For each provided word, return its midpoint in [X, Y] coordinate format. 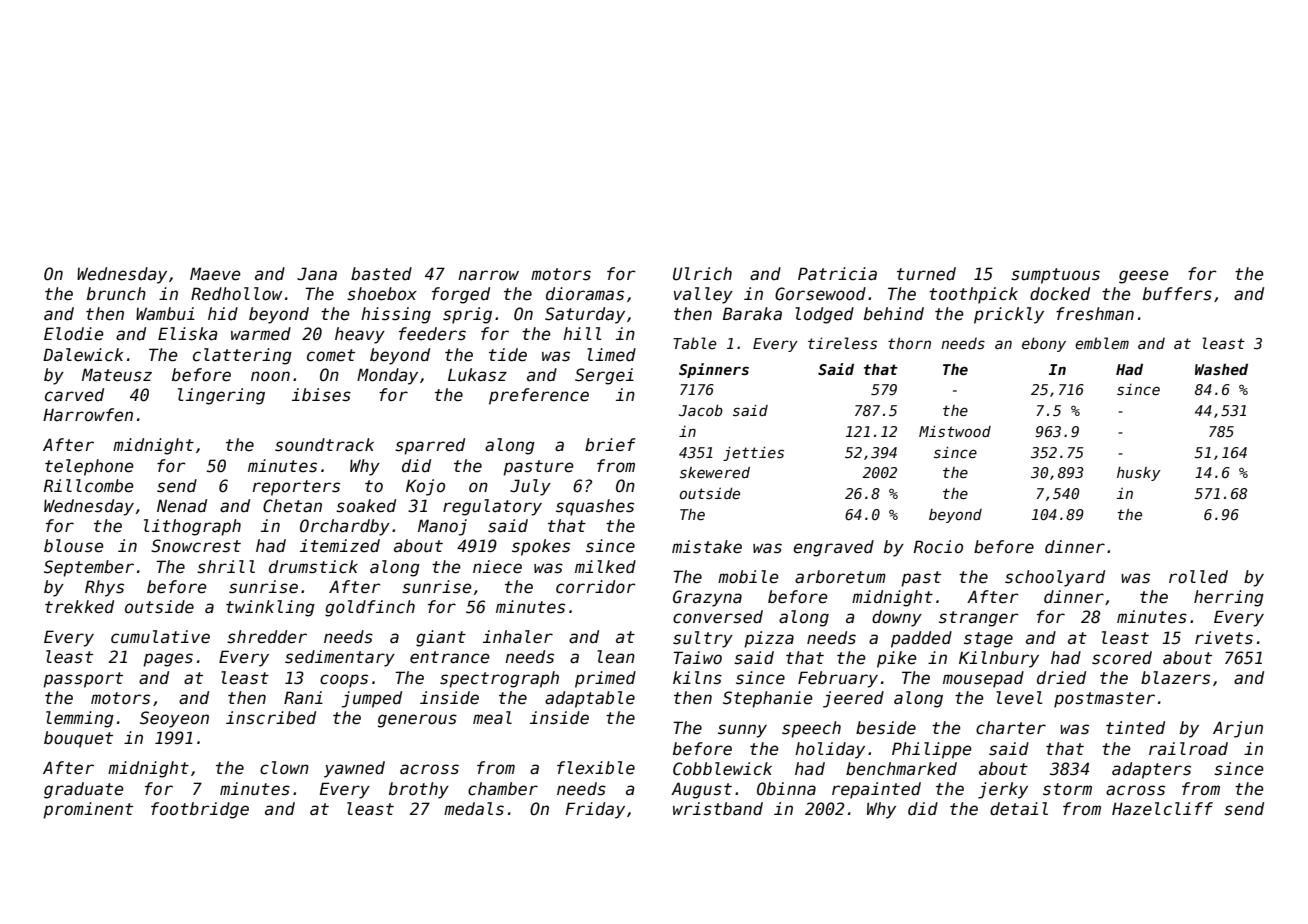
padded [921, 639]
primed [605, 679]
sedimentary [340, 658]
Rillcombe [89, 486]
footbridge [200, 810]
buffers [1177, 294]
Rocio [938, 547]
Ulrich [702, 274]
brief [610, 445]
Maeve [215, 274]
